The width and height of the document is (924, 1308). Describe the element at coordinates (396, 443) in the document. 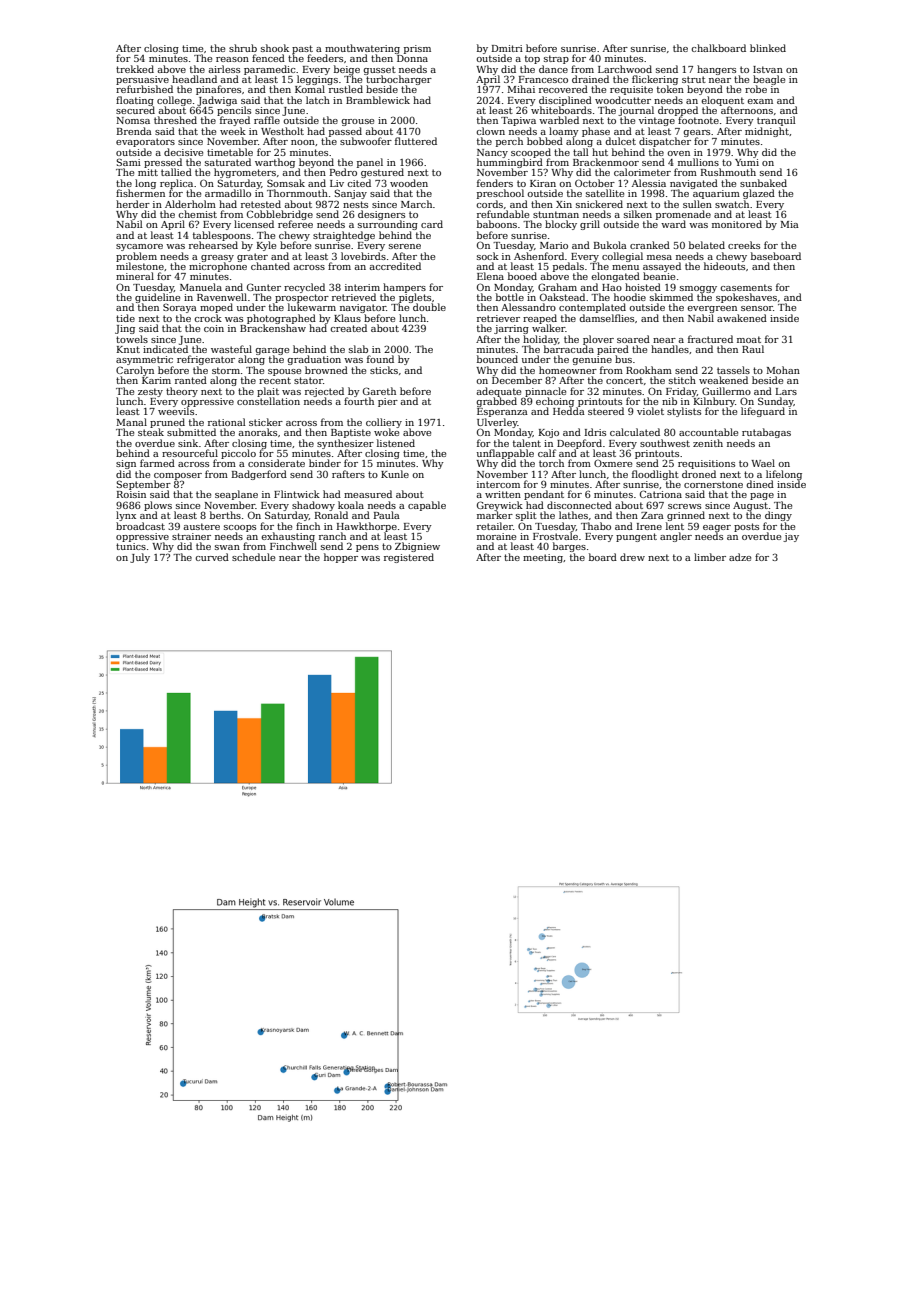

I see `listened` at that location.
